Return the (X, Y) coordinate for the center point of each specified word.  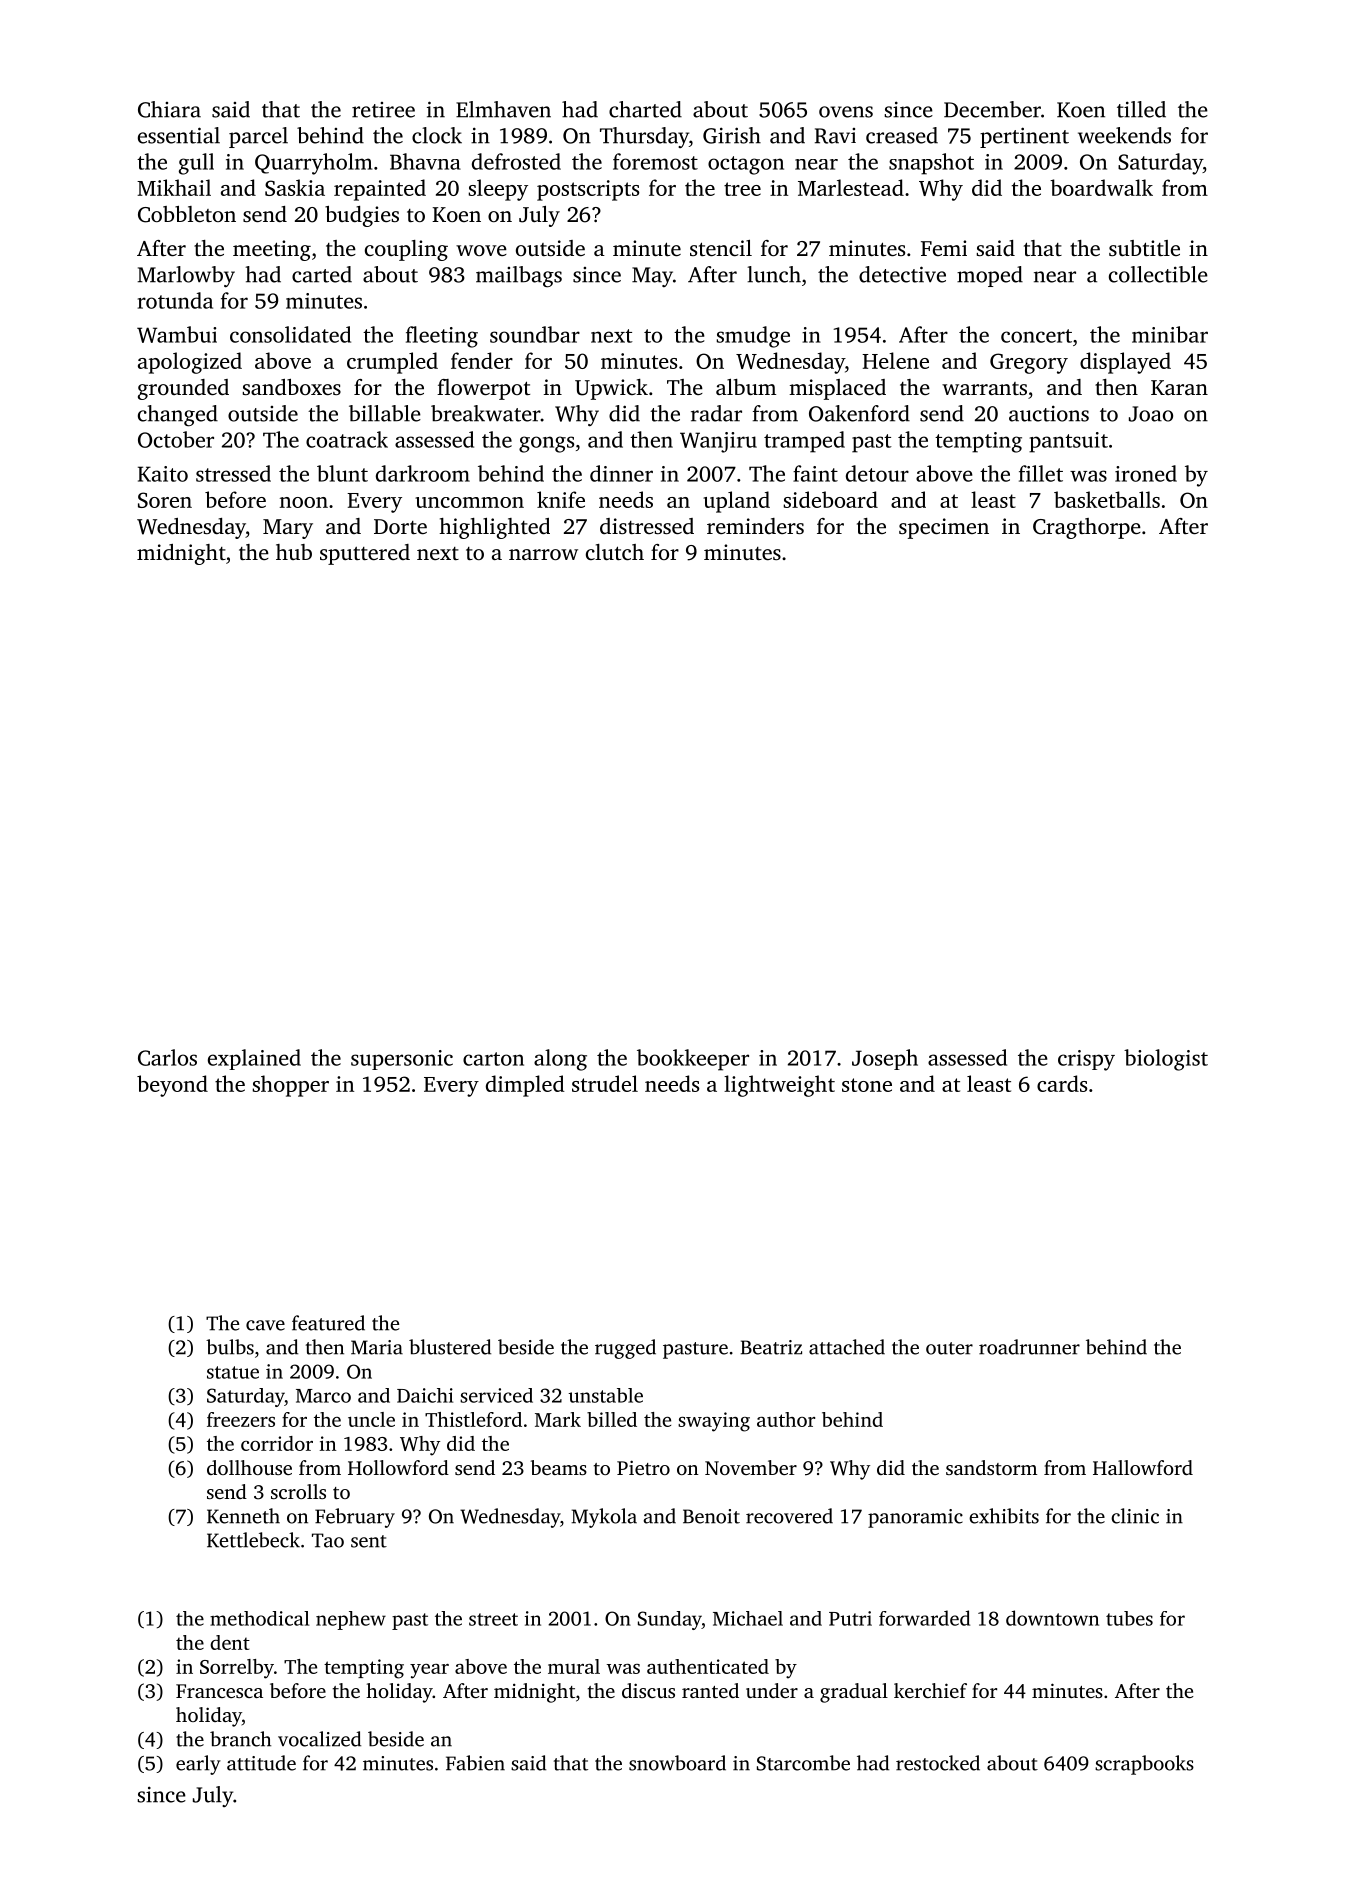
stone (867, 1085)
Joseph (885, 1059)
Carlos (167, 1057)
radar (716, 413)
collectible (1158, 274)
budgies (362, 216)
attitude (261, 1763)
